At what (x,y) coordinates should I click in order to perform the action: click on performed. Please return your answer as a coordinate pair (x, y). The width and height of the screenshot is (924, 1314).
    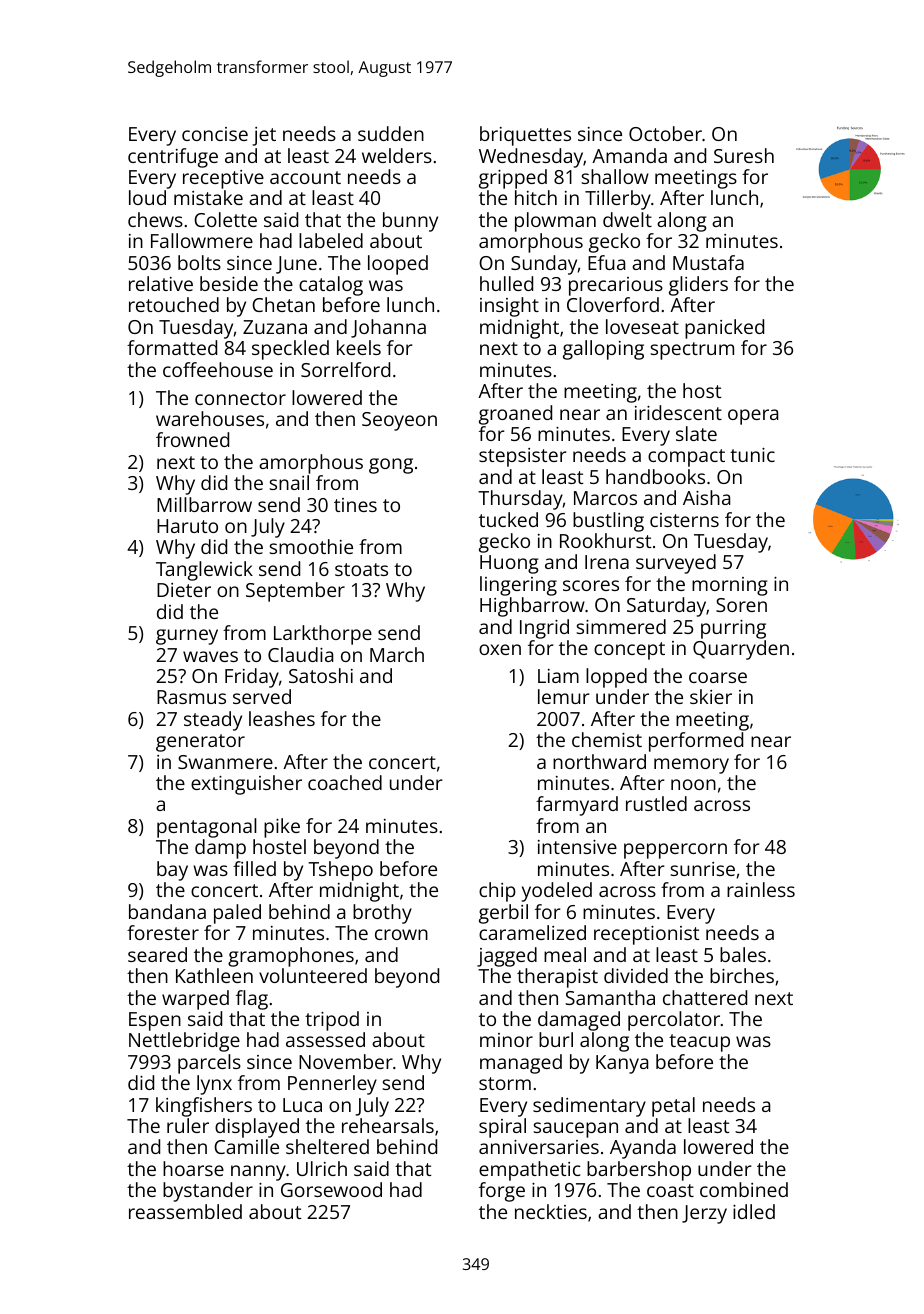
    Looking at the image, I should click on (696, 742).
